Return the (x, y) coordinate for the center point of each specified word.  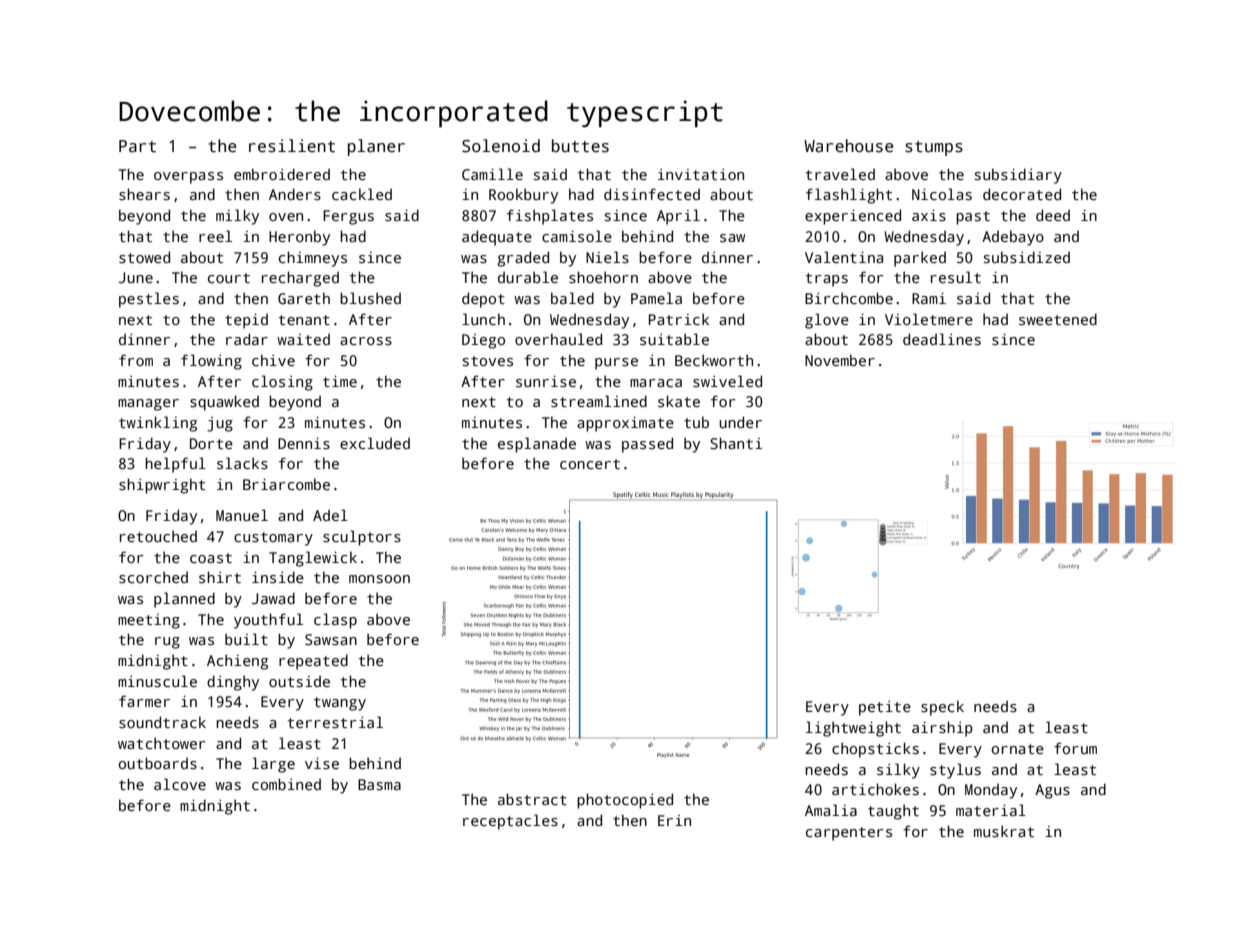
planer (376, 147)
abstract (532, 799)
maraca (656, 383)
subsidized (1027, 257)
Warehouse (849, 146)
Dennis (304, 443)
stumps (934, 148)
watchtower (161, 743)
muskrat (1004, 831)
